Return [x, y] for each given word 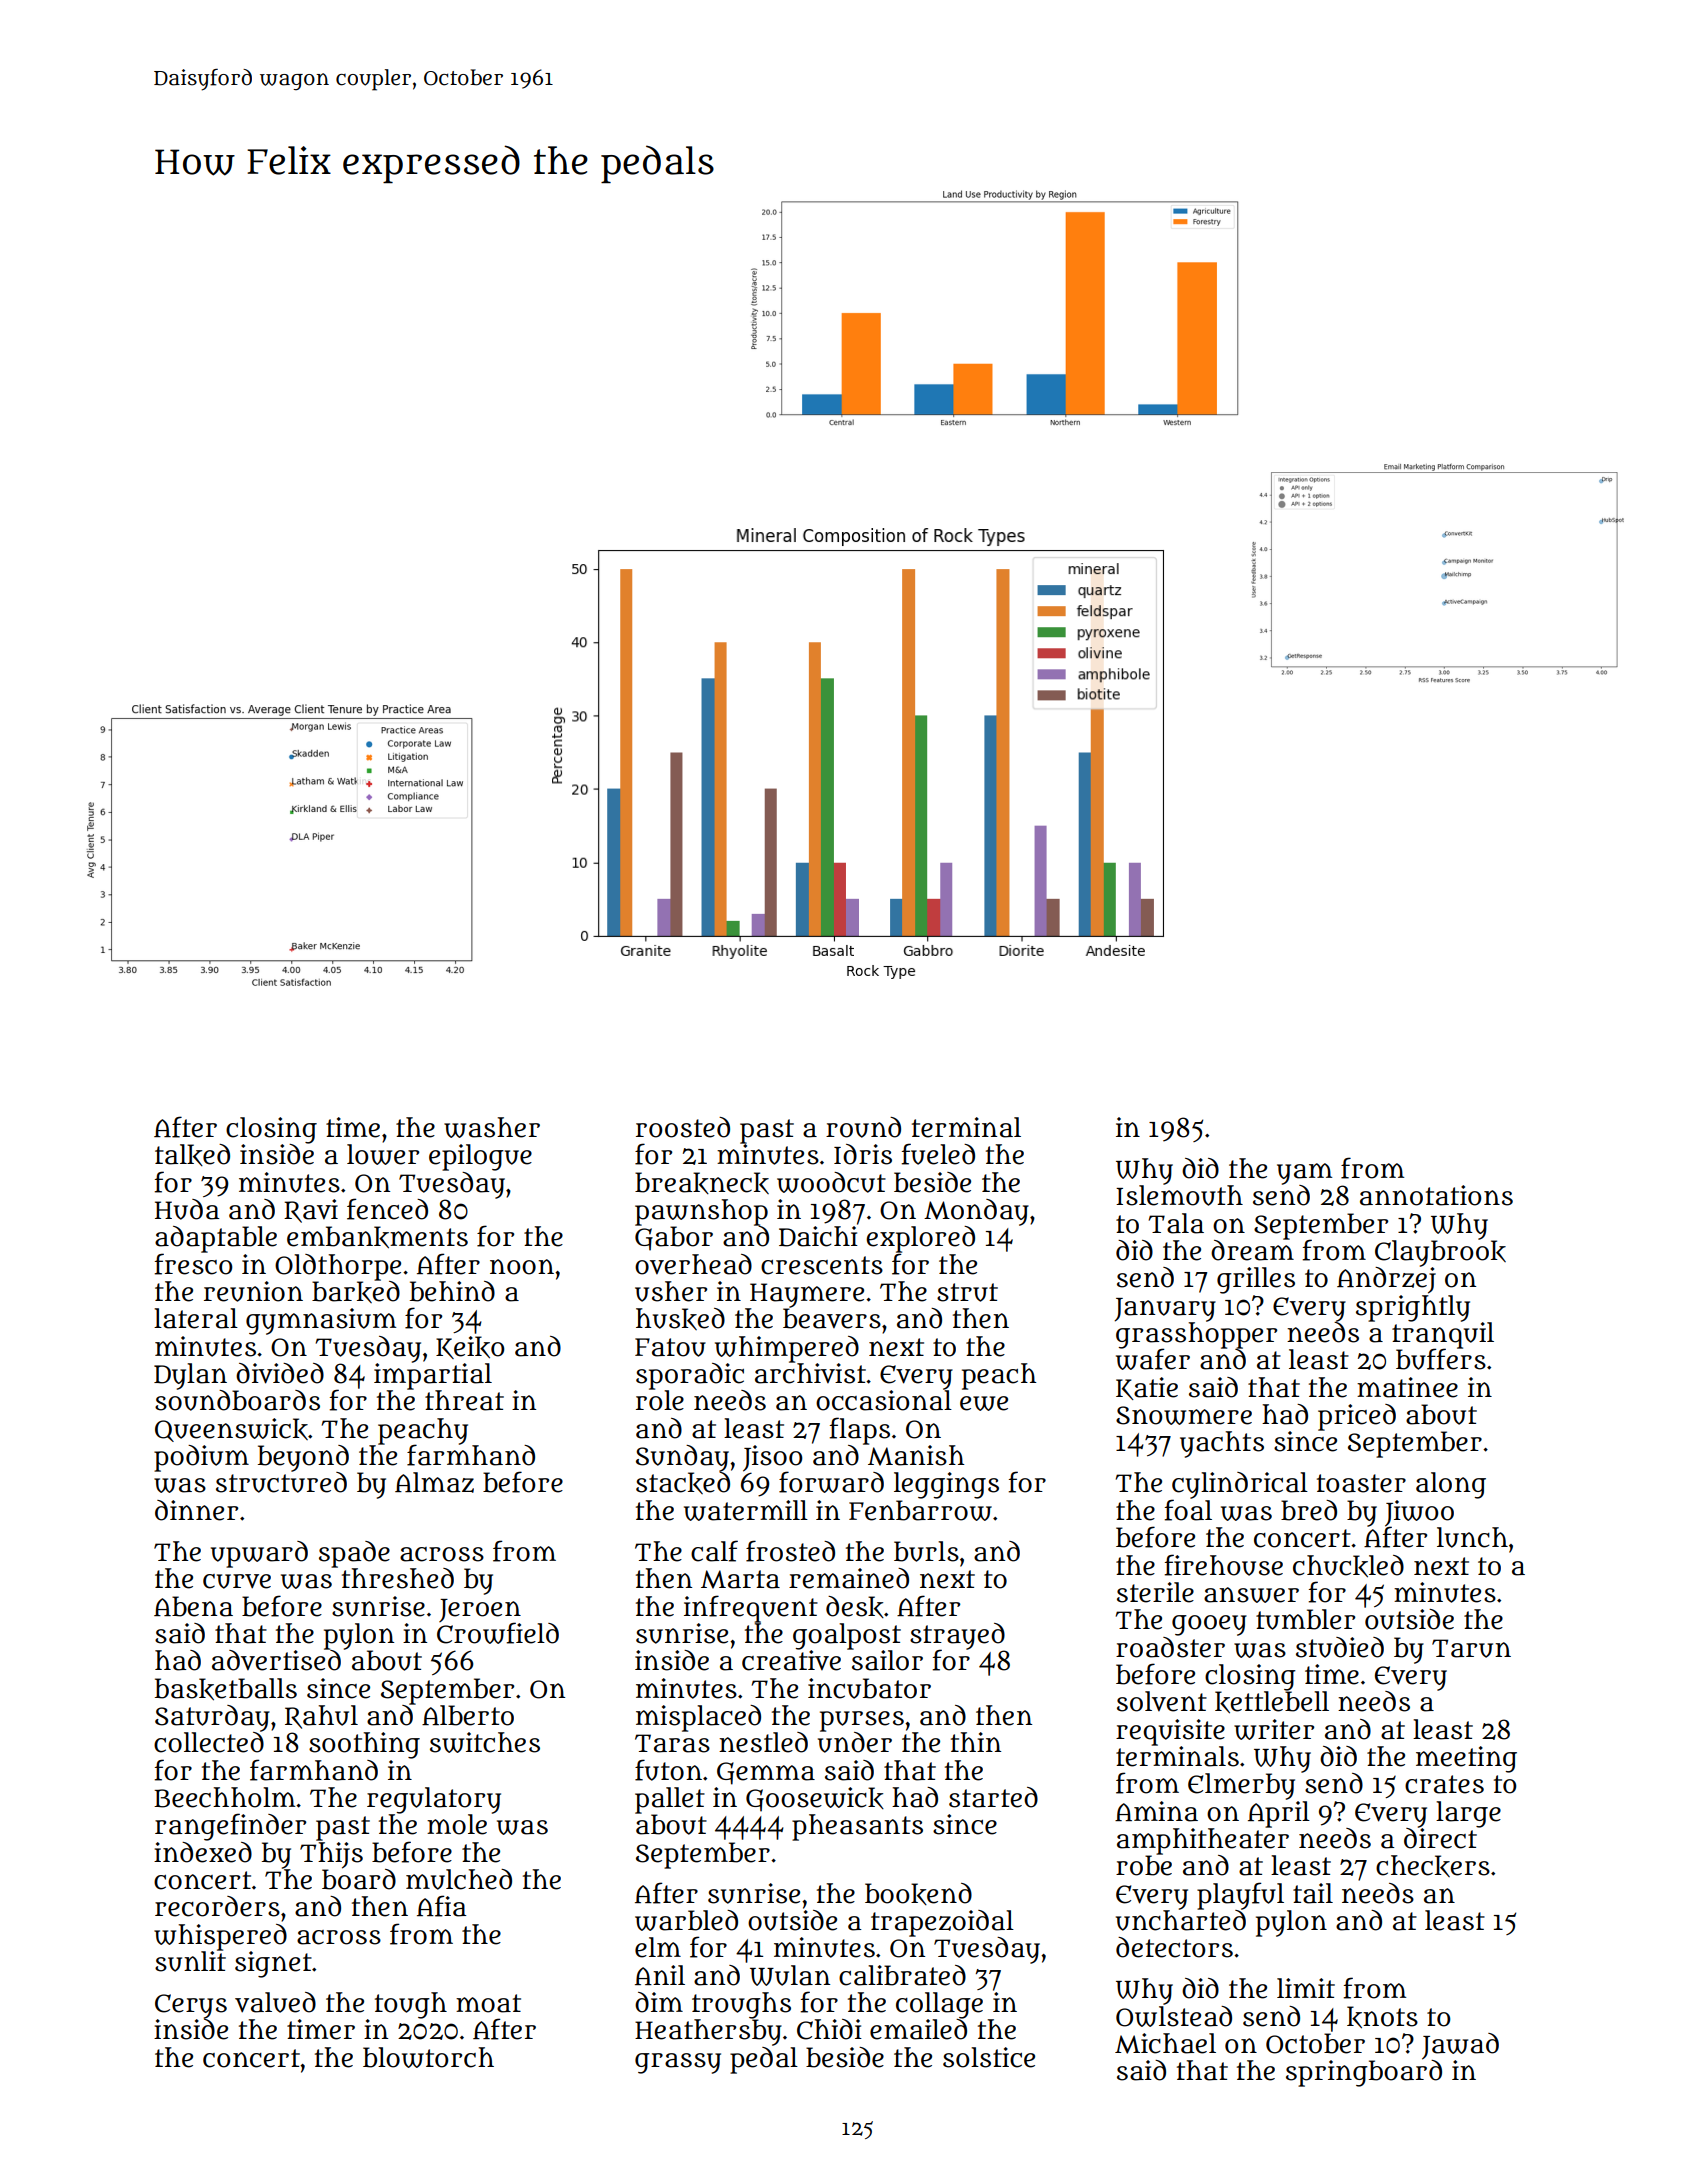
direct [1441, 1838]
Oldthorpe [338, 1267]
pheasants [857, 1827]
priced [1357, 1417]
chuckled [1348, 1566]
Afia [441, 1906]
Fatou [670, 1347]
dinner [196, 1510]
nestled [763, 1742]
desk [855, 1607]
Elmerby [1241, 1786]
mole [457, 1824]
